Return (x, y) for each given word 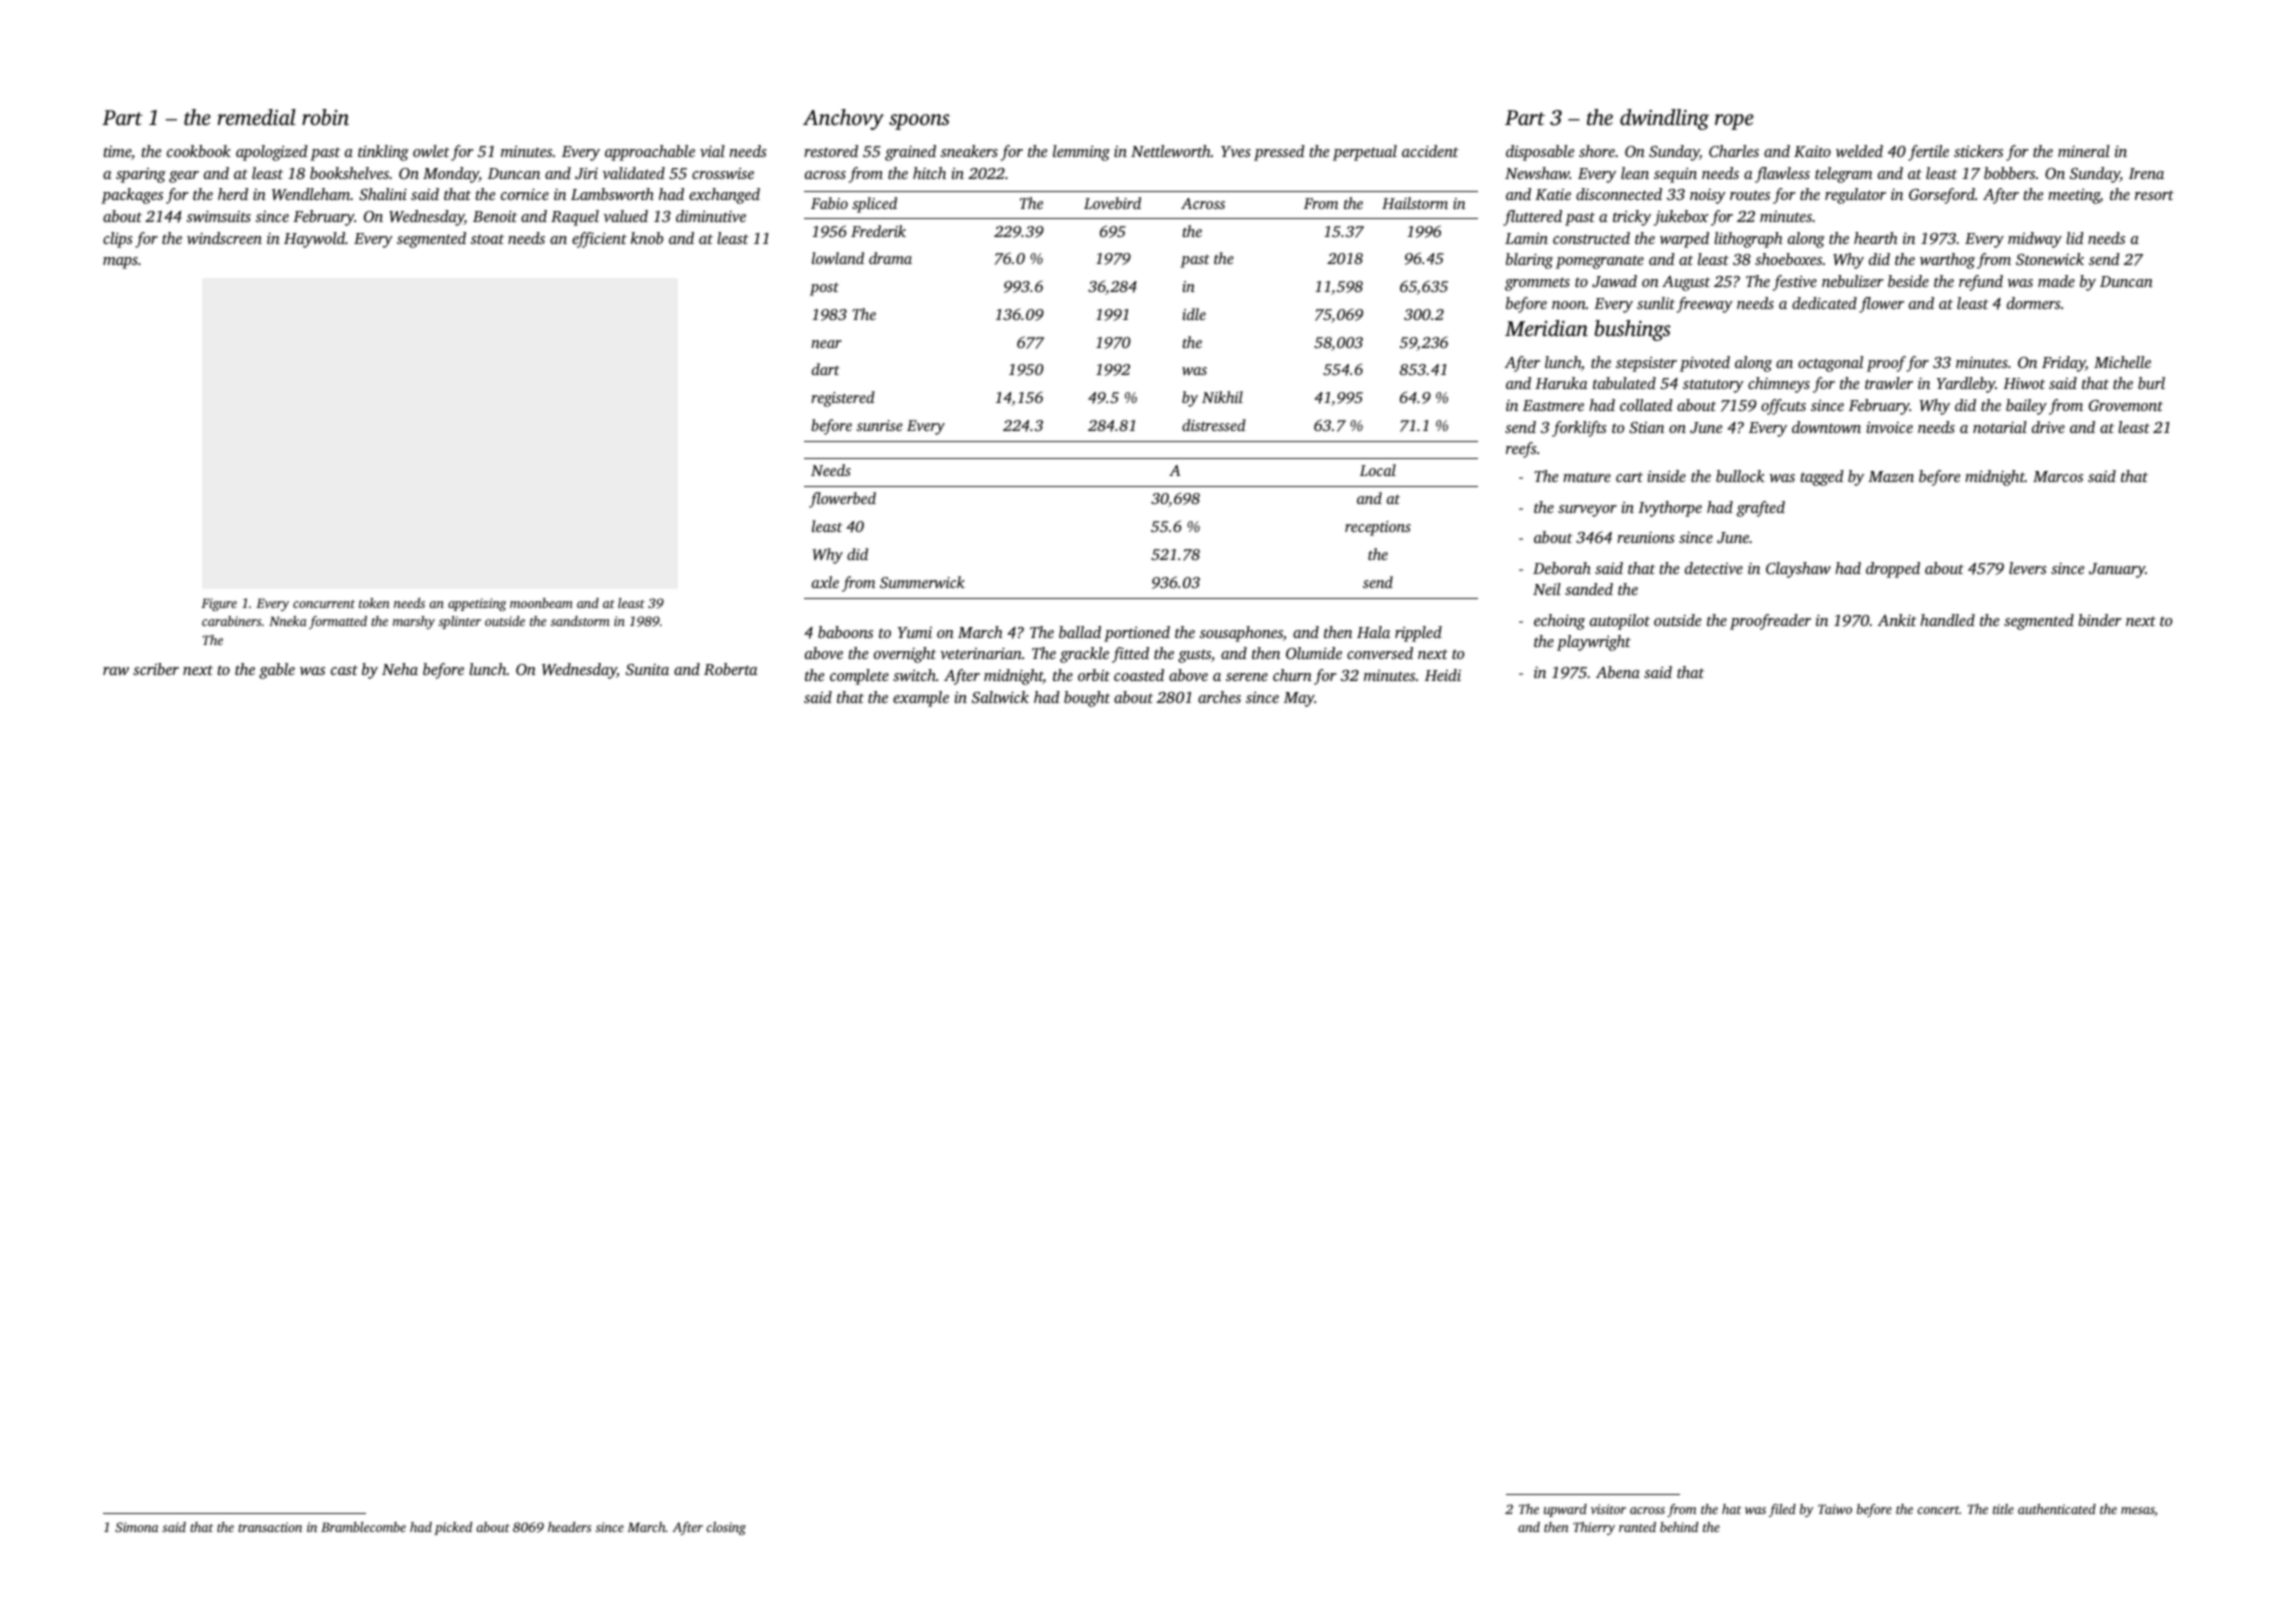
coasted (1139, 675)
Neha (400, 669)
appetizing (477, 604)
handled (1947, 620)
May (1299, 699)
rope (1734, 122)
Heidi (1443, 675)
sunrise (879, 425)
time (117, 151)
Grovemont (2126, 405)
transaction (270, 1527)
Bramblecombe (363, 1527)
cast (344, 670)
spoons (919, 122)
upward (1565, 1510)
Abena (1618, 672)
